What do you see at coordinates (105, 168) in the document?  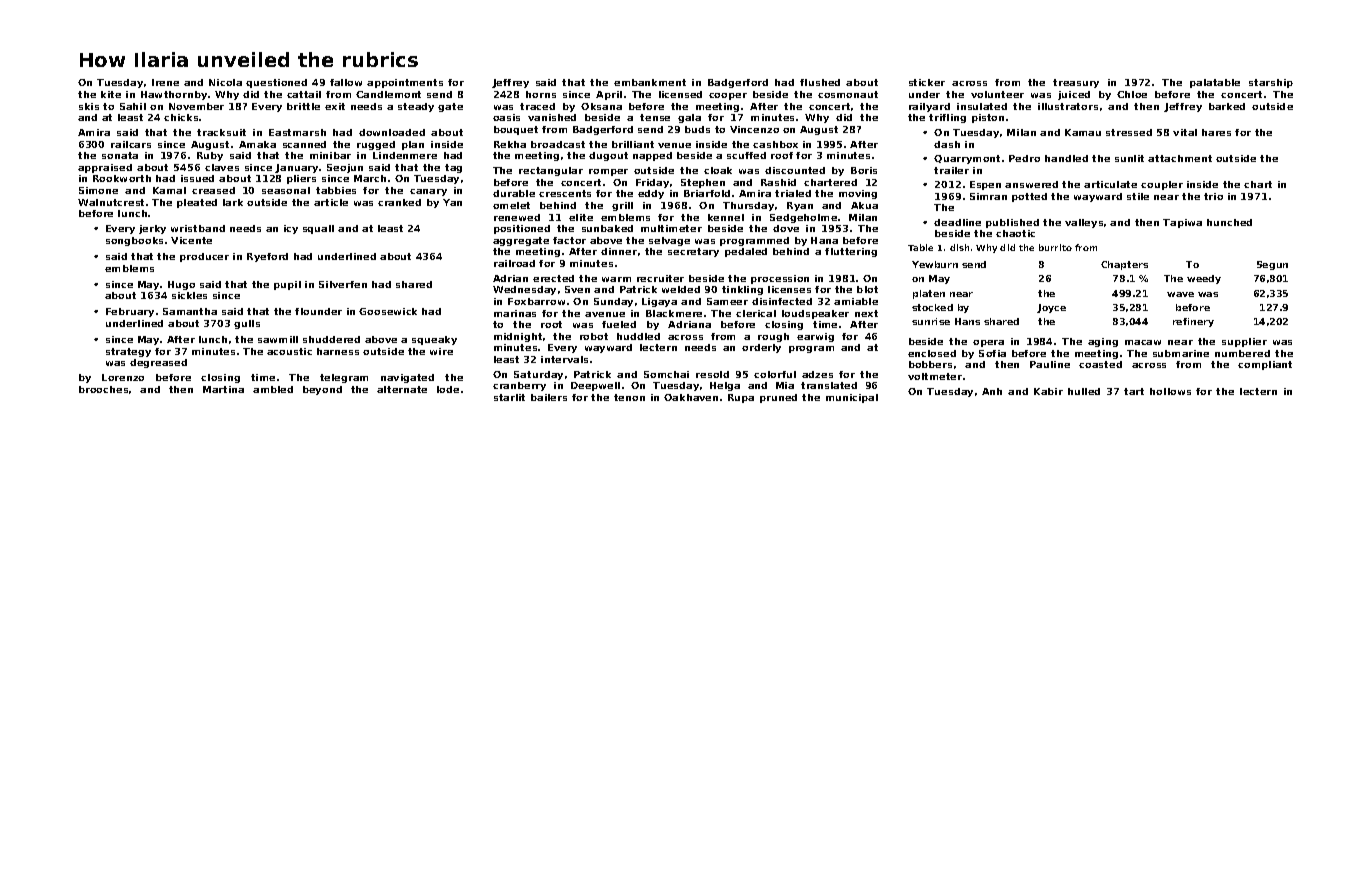 I see `appraised` at bounding box center [105, 168].
